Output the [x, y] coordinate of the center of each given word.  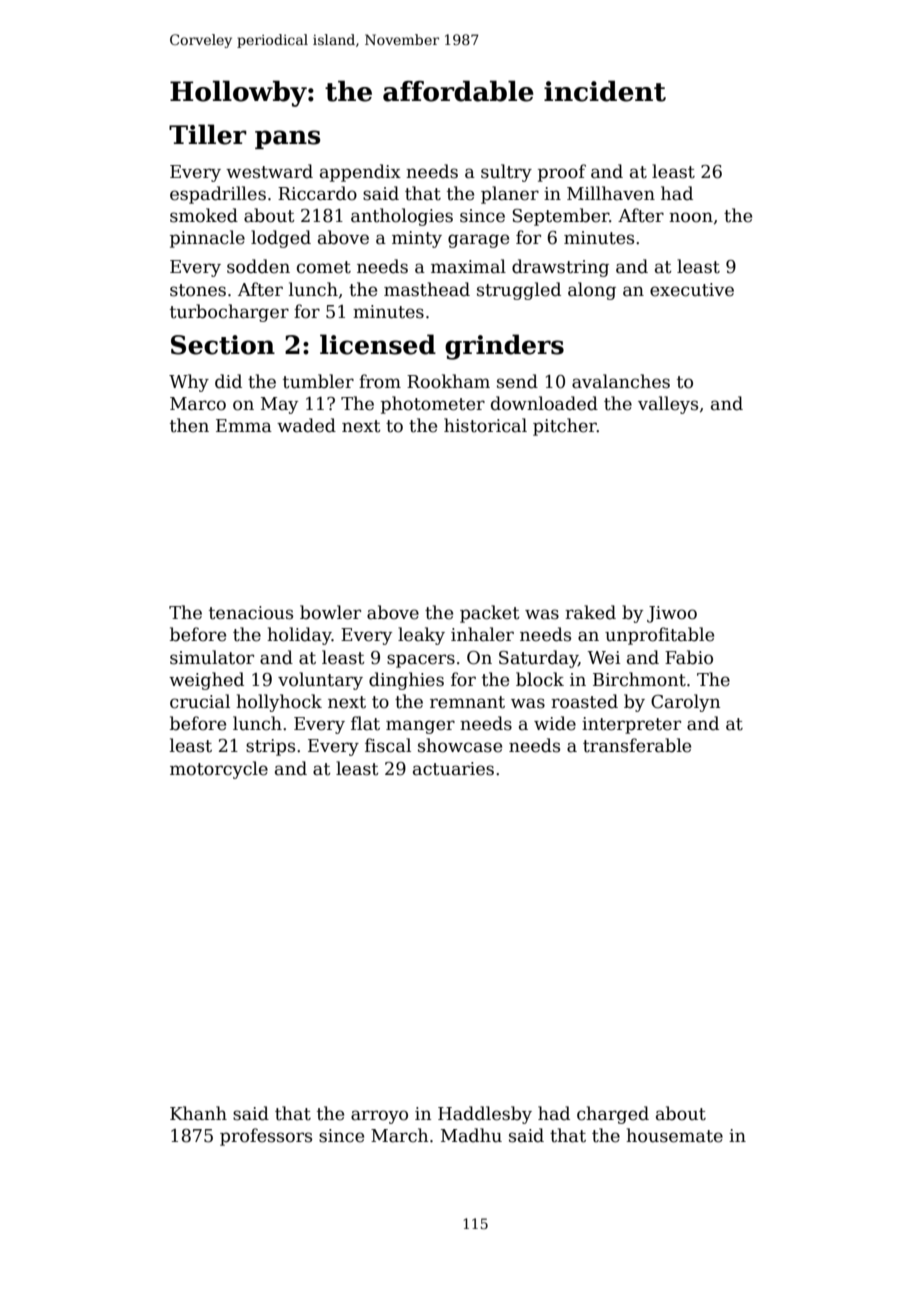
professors [266, 1137]
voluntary [320, 681]
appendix [360, 173]
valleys [668, 405]
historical [485, 425]
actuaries [453, 769]
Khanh [198, 1113]
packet [490, 614]
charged [613, 1115]
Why [189, 383]
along [592, 291]
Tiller [208, 134]
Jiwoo [672, 614]
